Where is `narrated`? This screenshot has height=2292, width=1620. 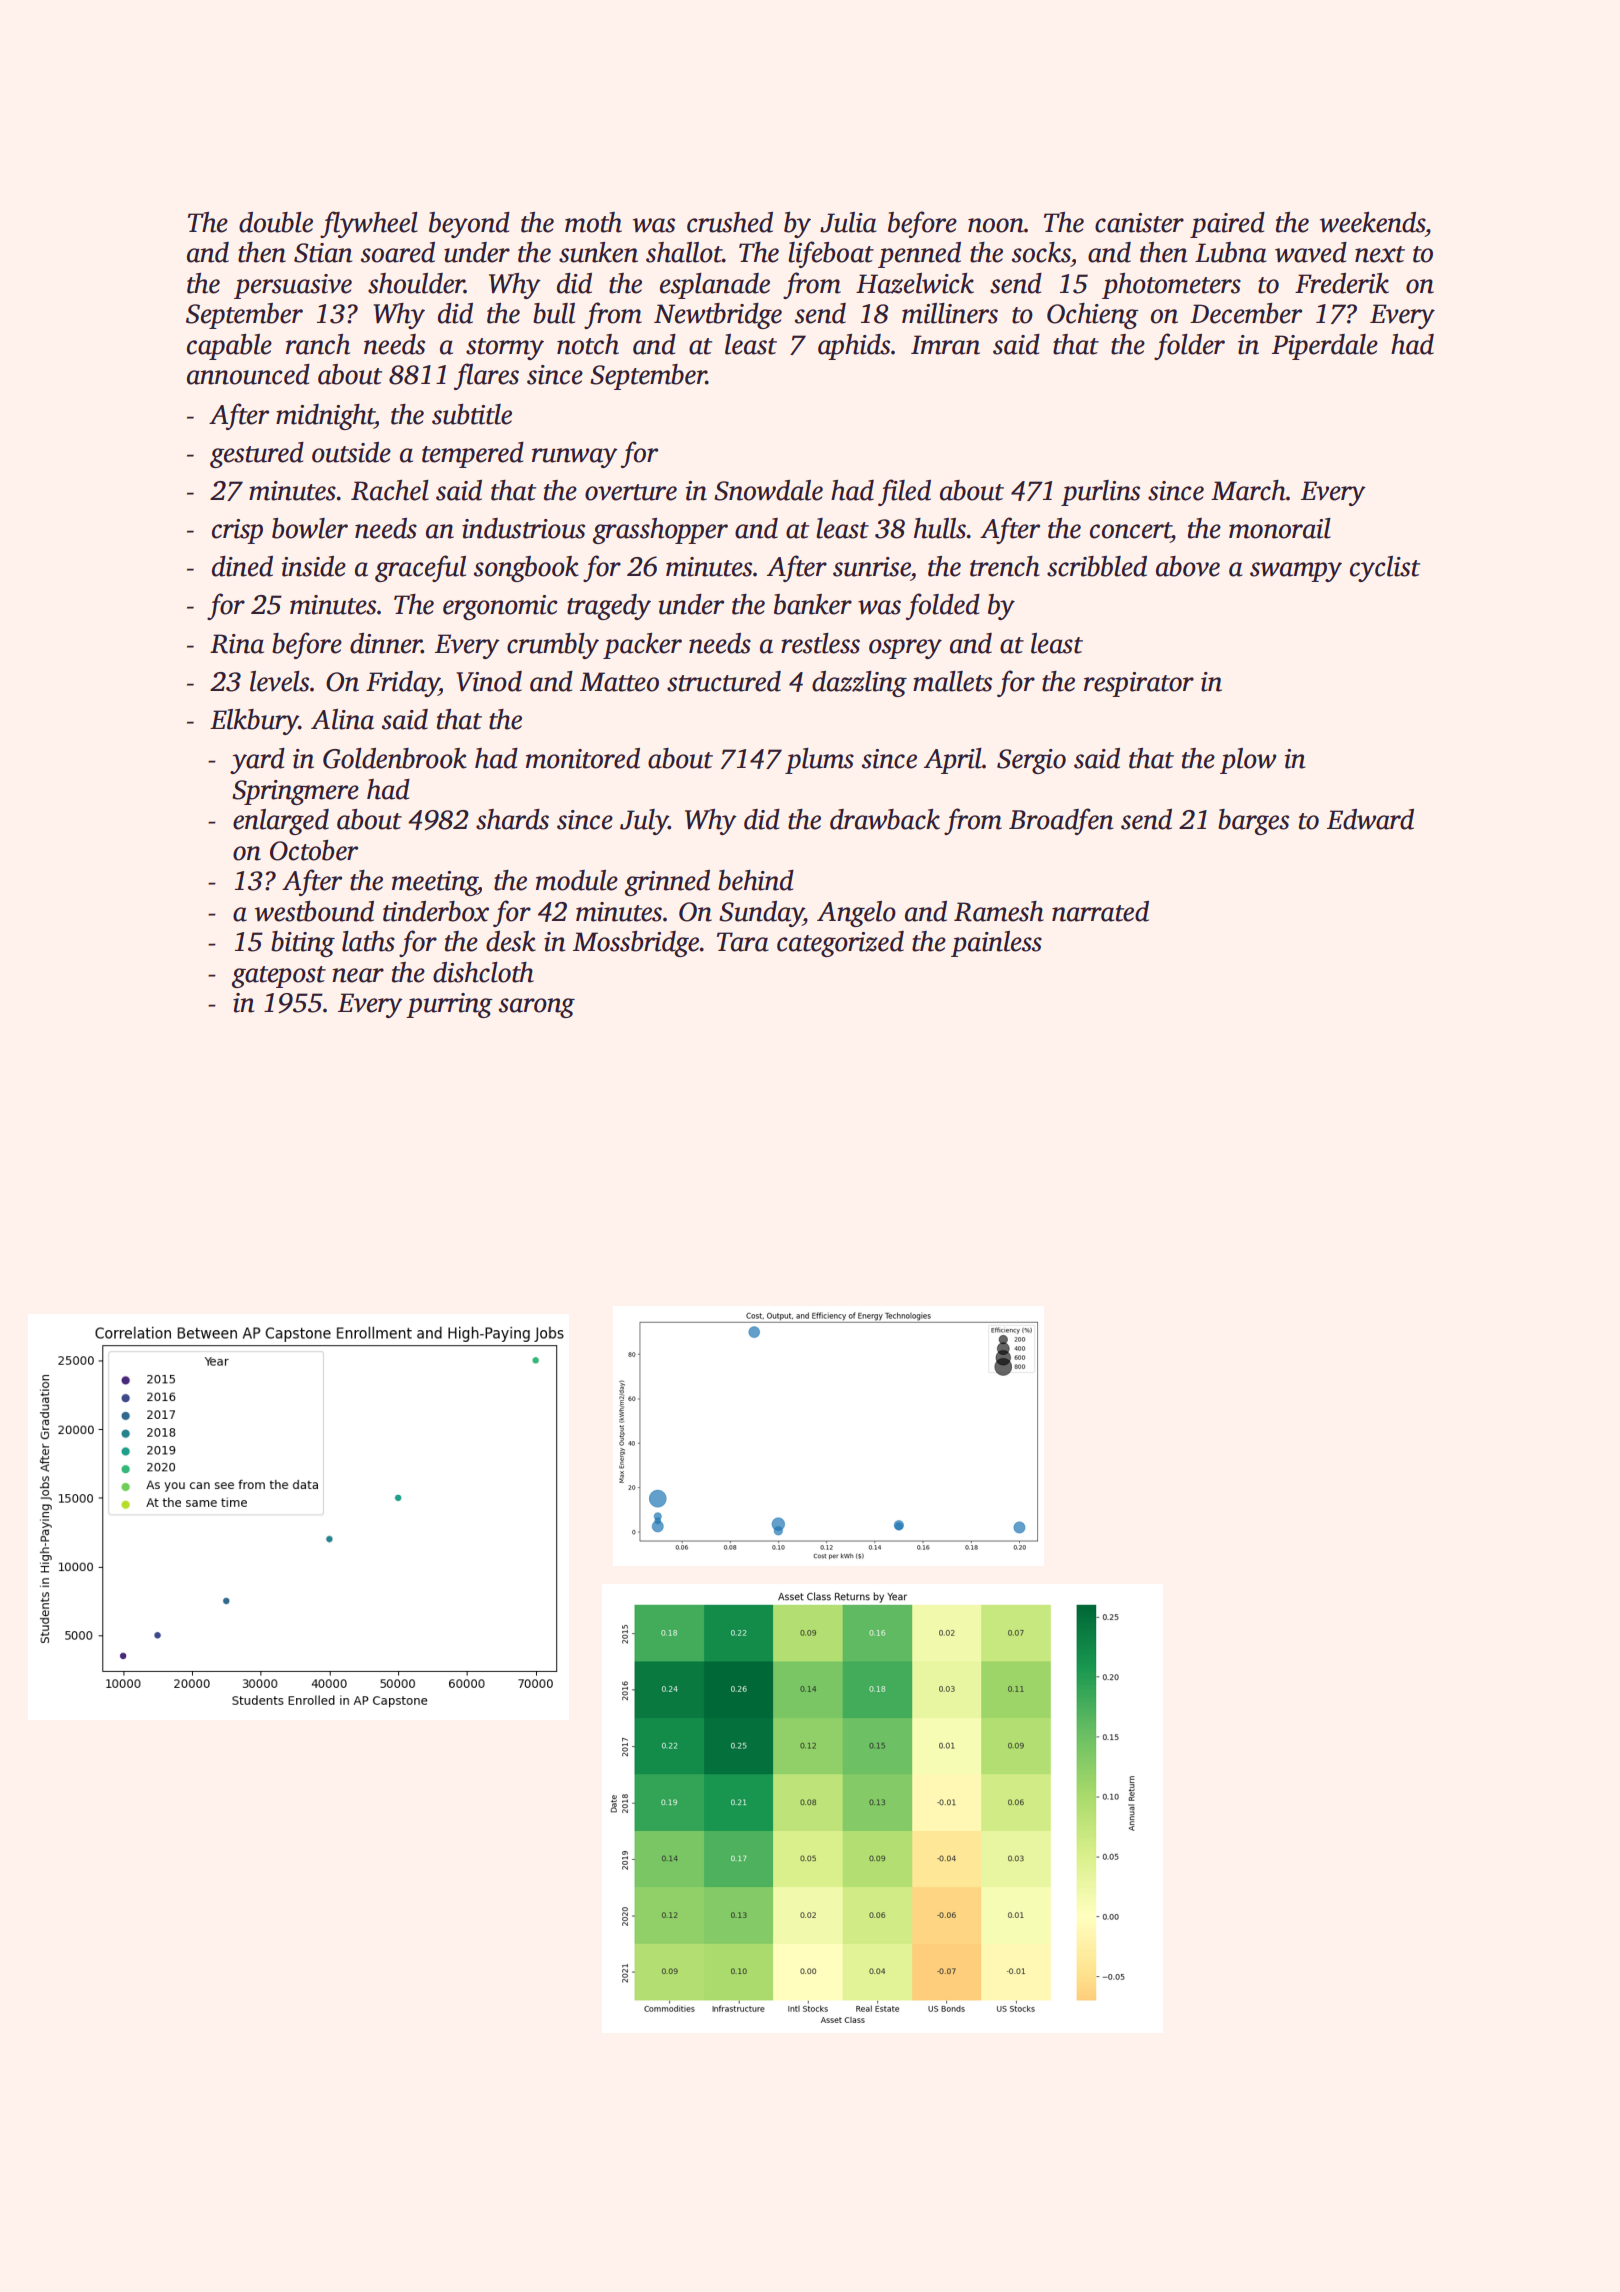
narrated is located at coordinates (1100, 911).
